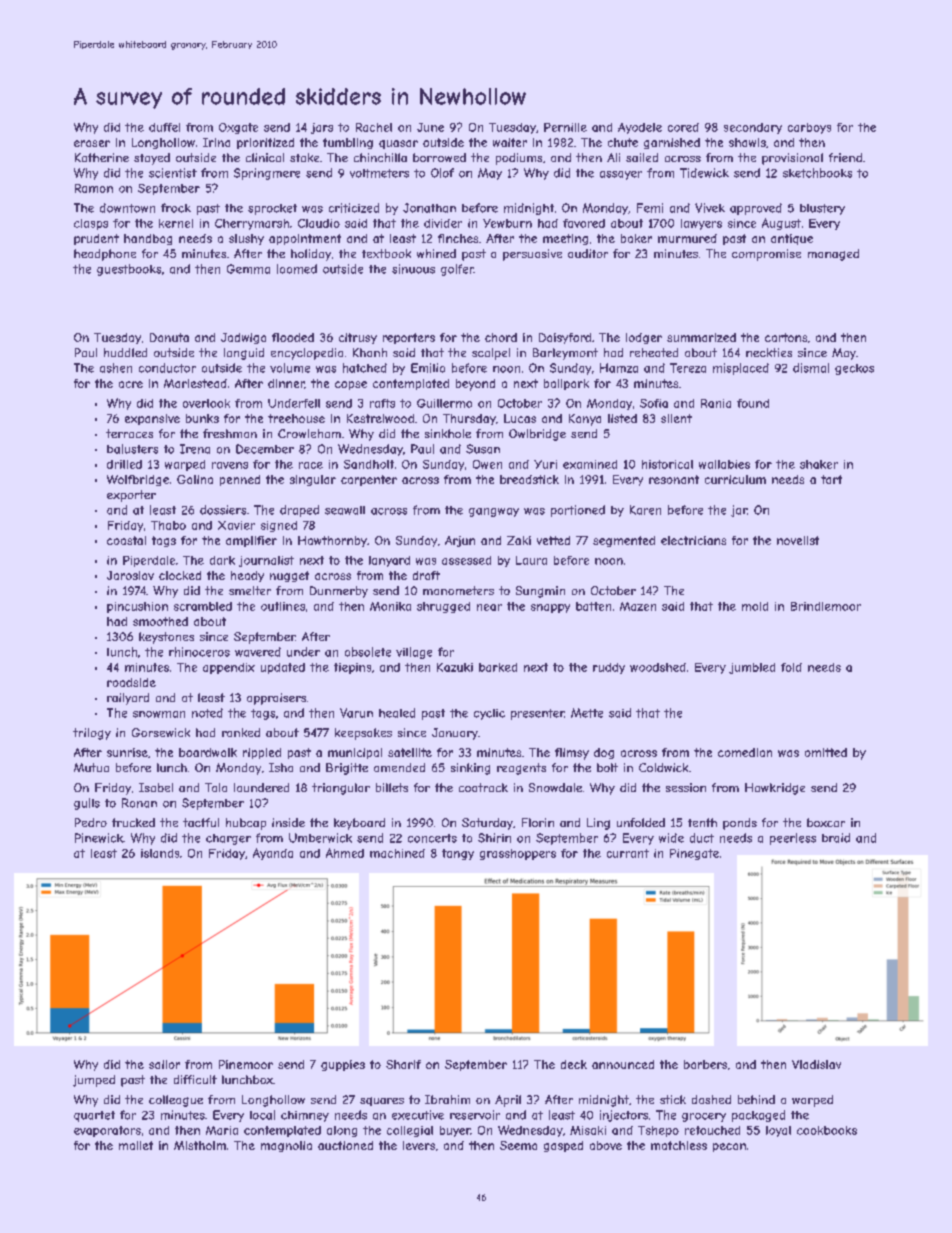 This page has width=952, height=1233. I want to click on gasped, so click(563, 1146).
